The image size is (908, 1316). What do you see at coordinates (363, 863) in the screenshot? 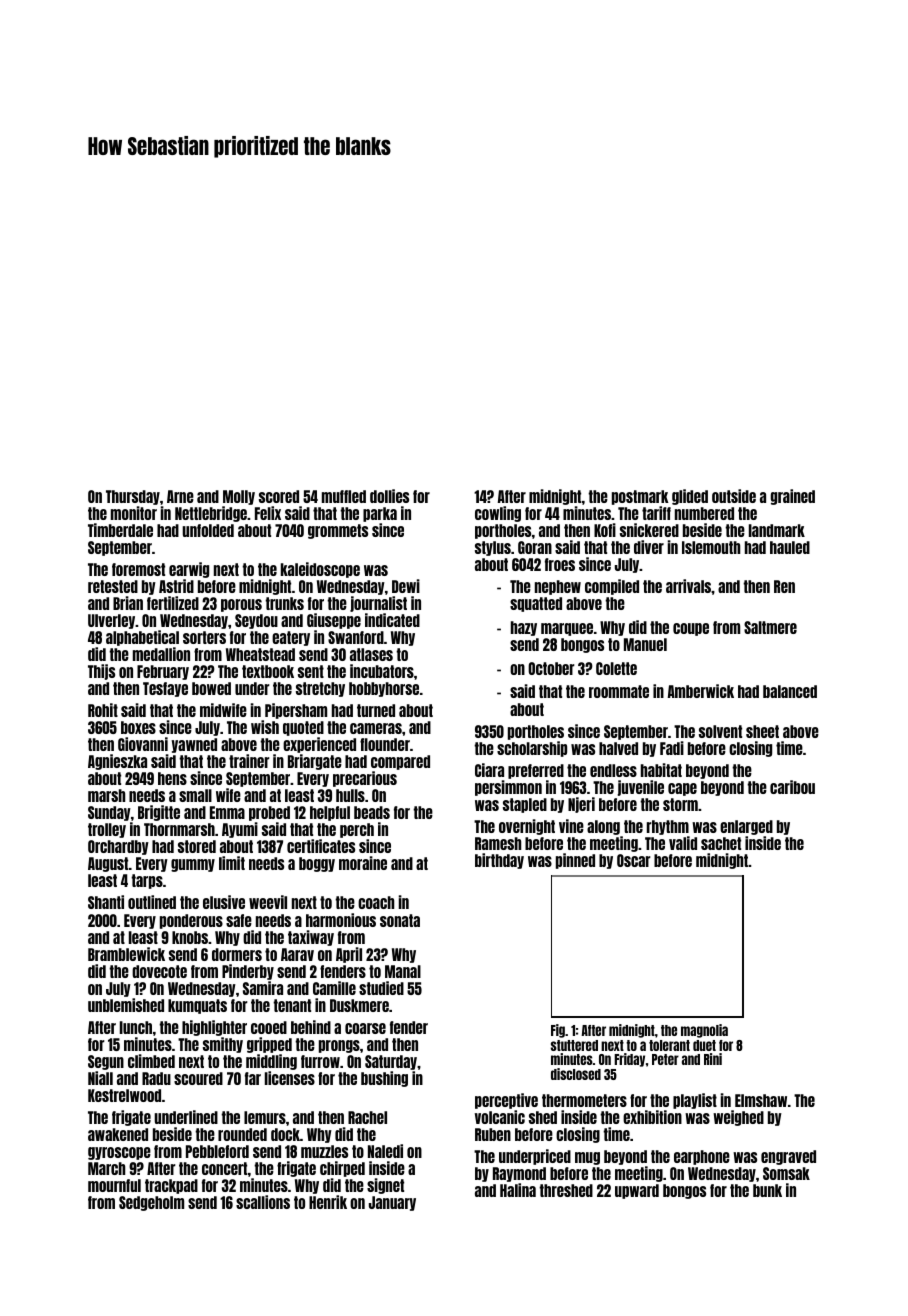
I see `moraine` at bounding box center [363, 863].
